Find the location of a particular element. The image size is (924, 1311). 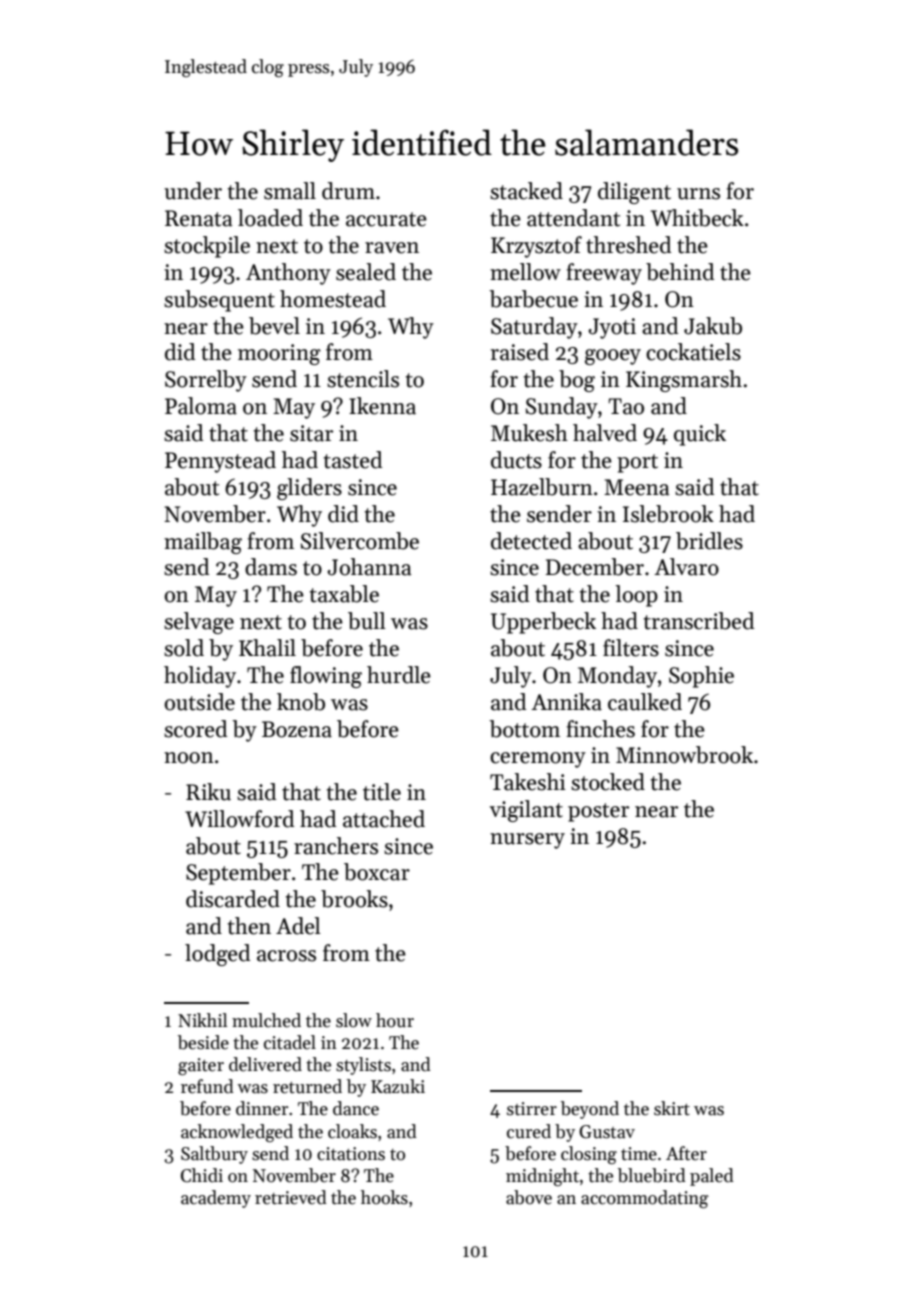

title is located at coordinates (382, 792).
